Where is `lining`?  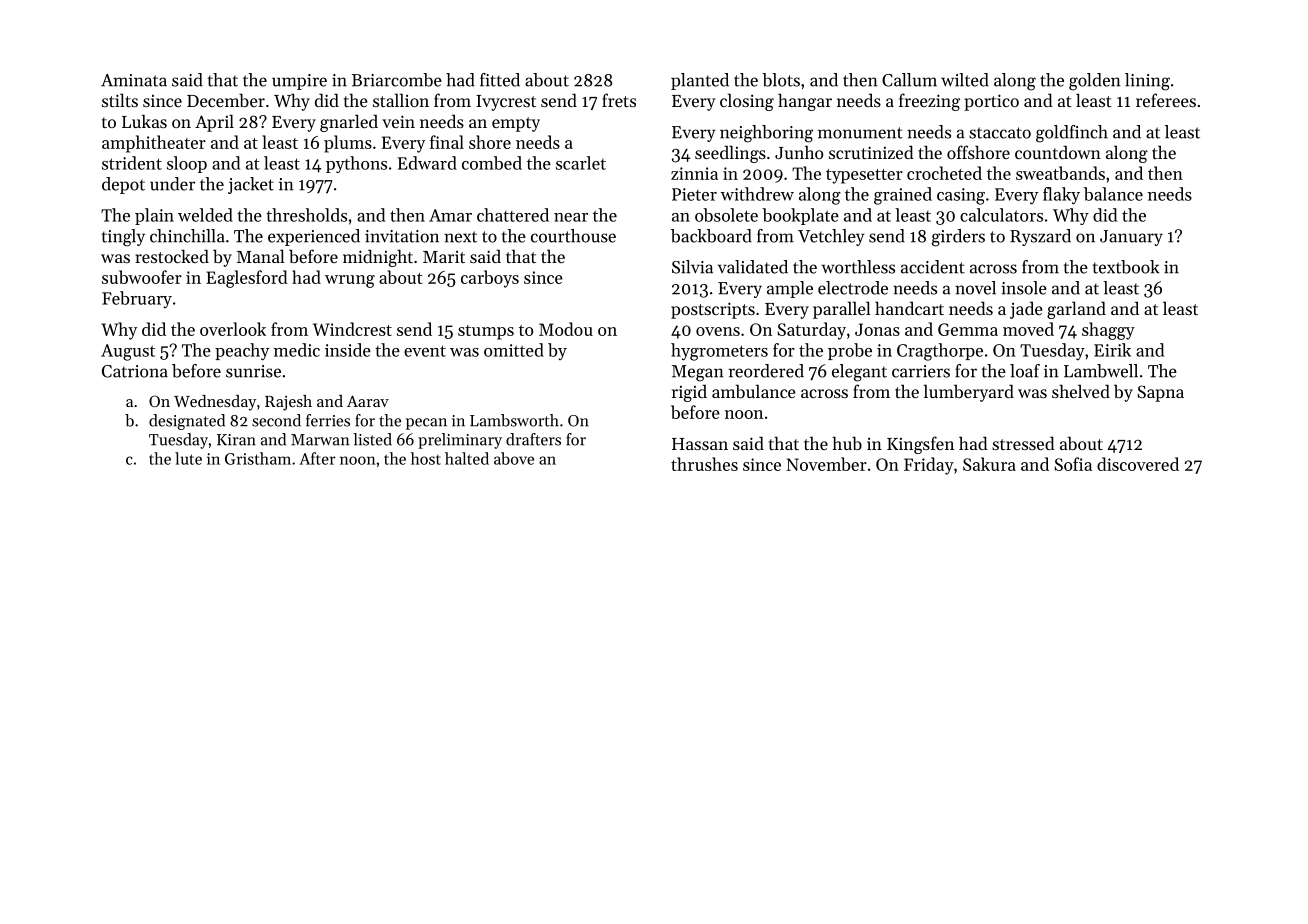
lining is located at coordinates (1147, 82).
